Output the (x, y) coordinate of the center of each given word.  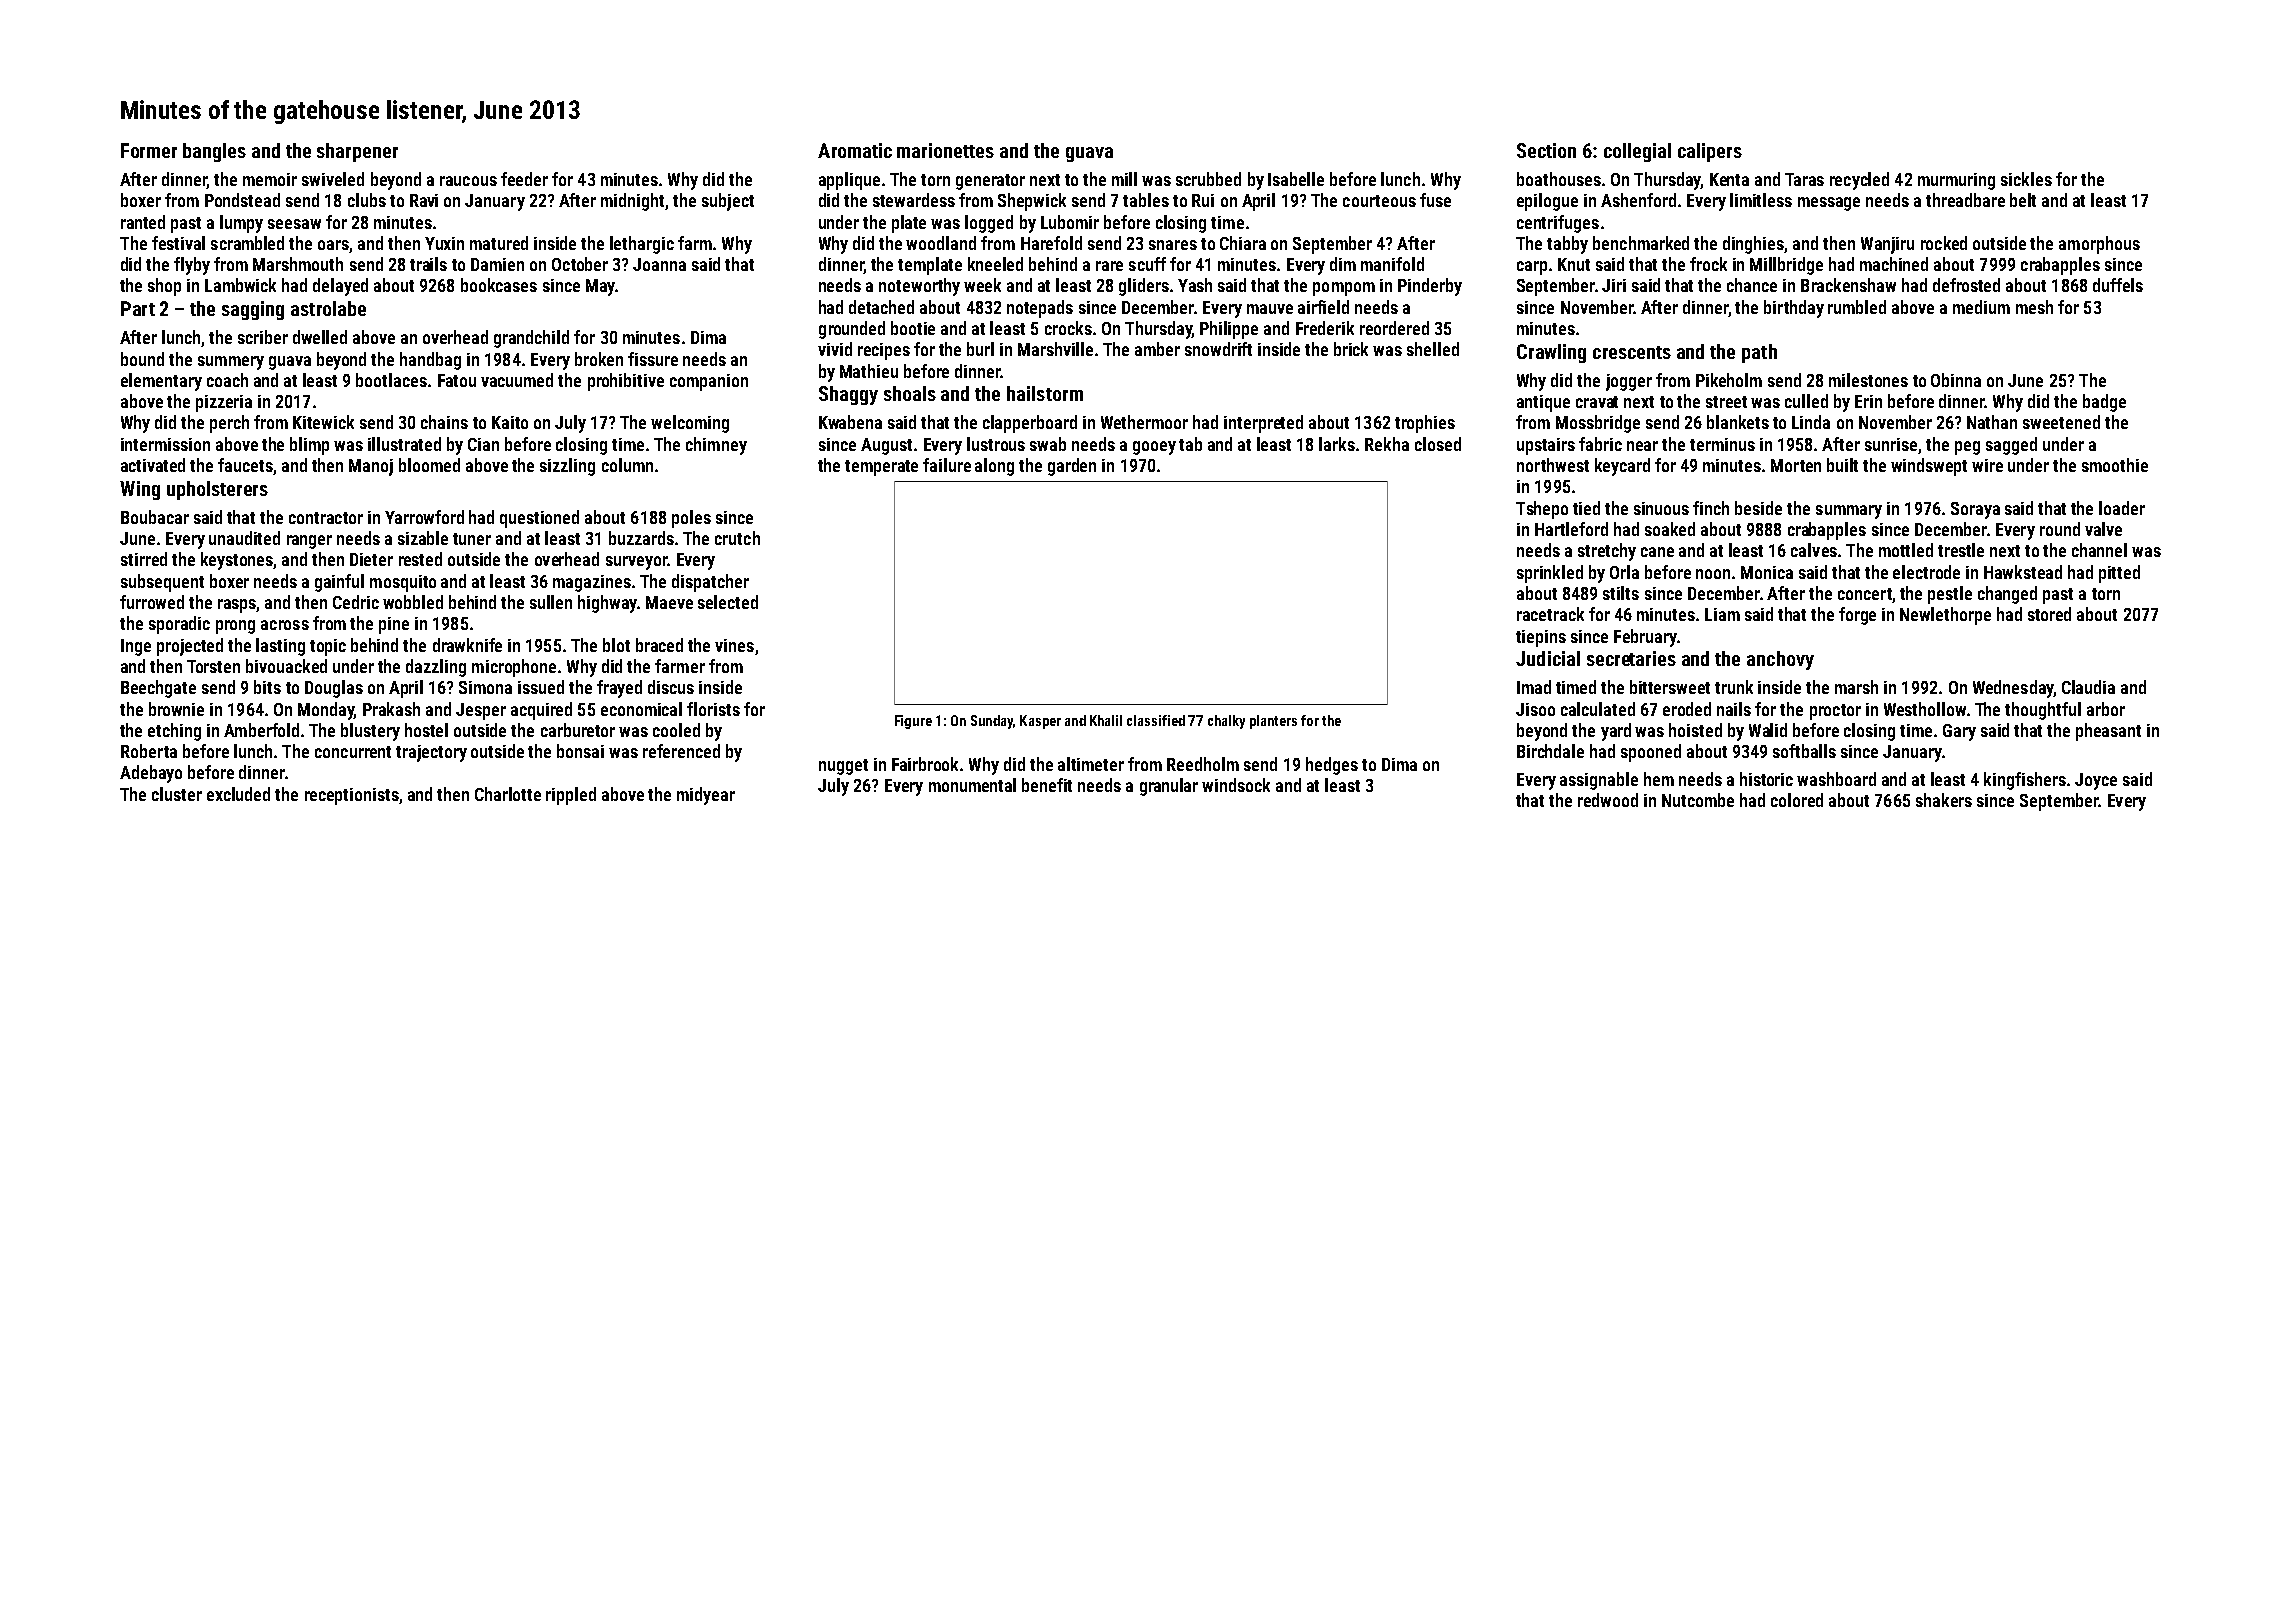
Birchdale (1550, 751)
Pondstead (242, 200)
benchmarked (1641, 243)
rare (1109, 266)
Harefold (1051, 243)
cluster (177, 794)
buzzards (641, 538)
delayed (340, 287)
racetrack (1550, 614)
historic (1766, 779)
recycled (1859, 181)
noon (1713, 574)
